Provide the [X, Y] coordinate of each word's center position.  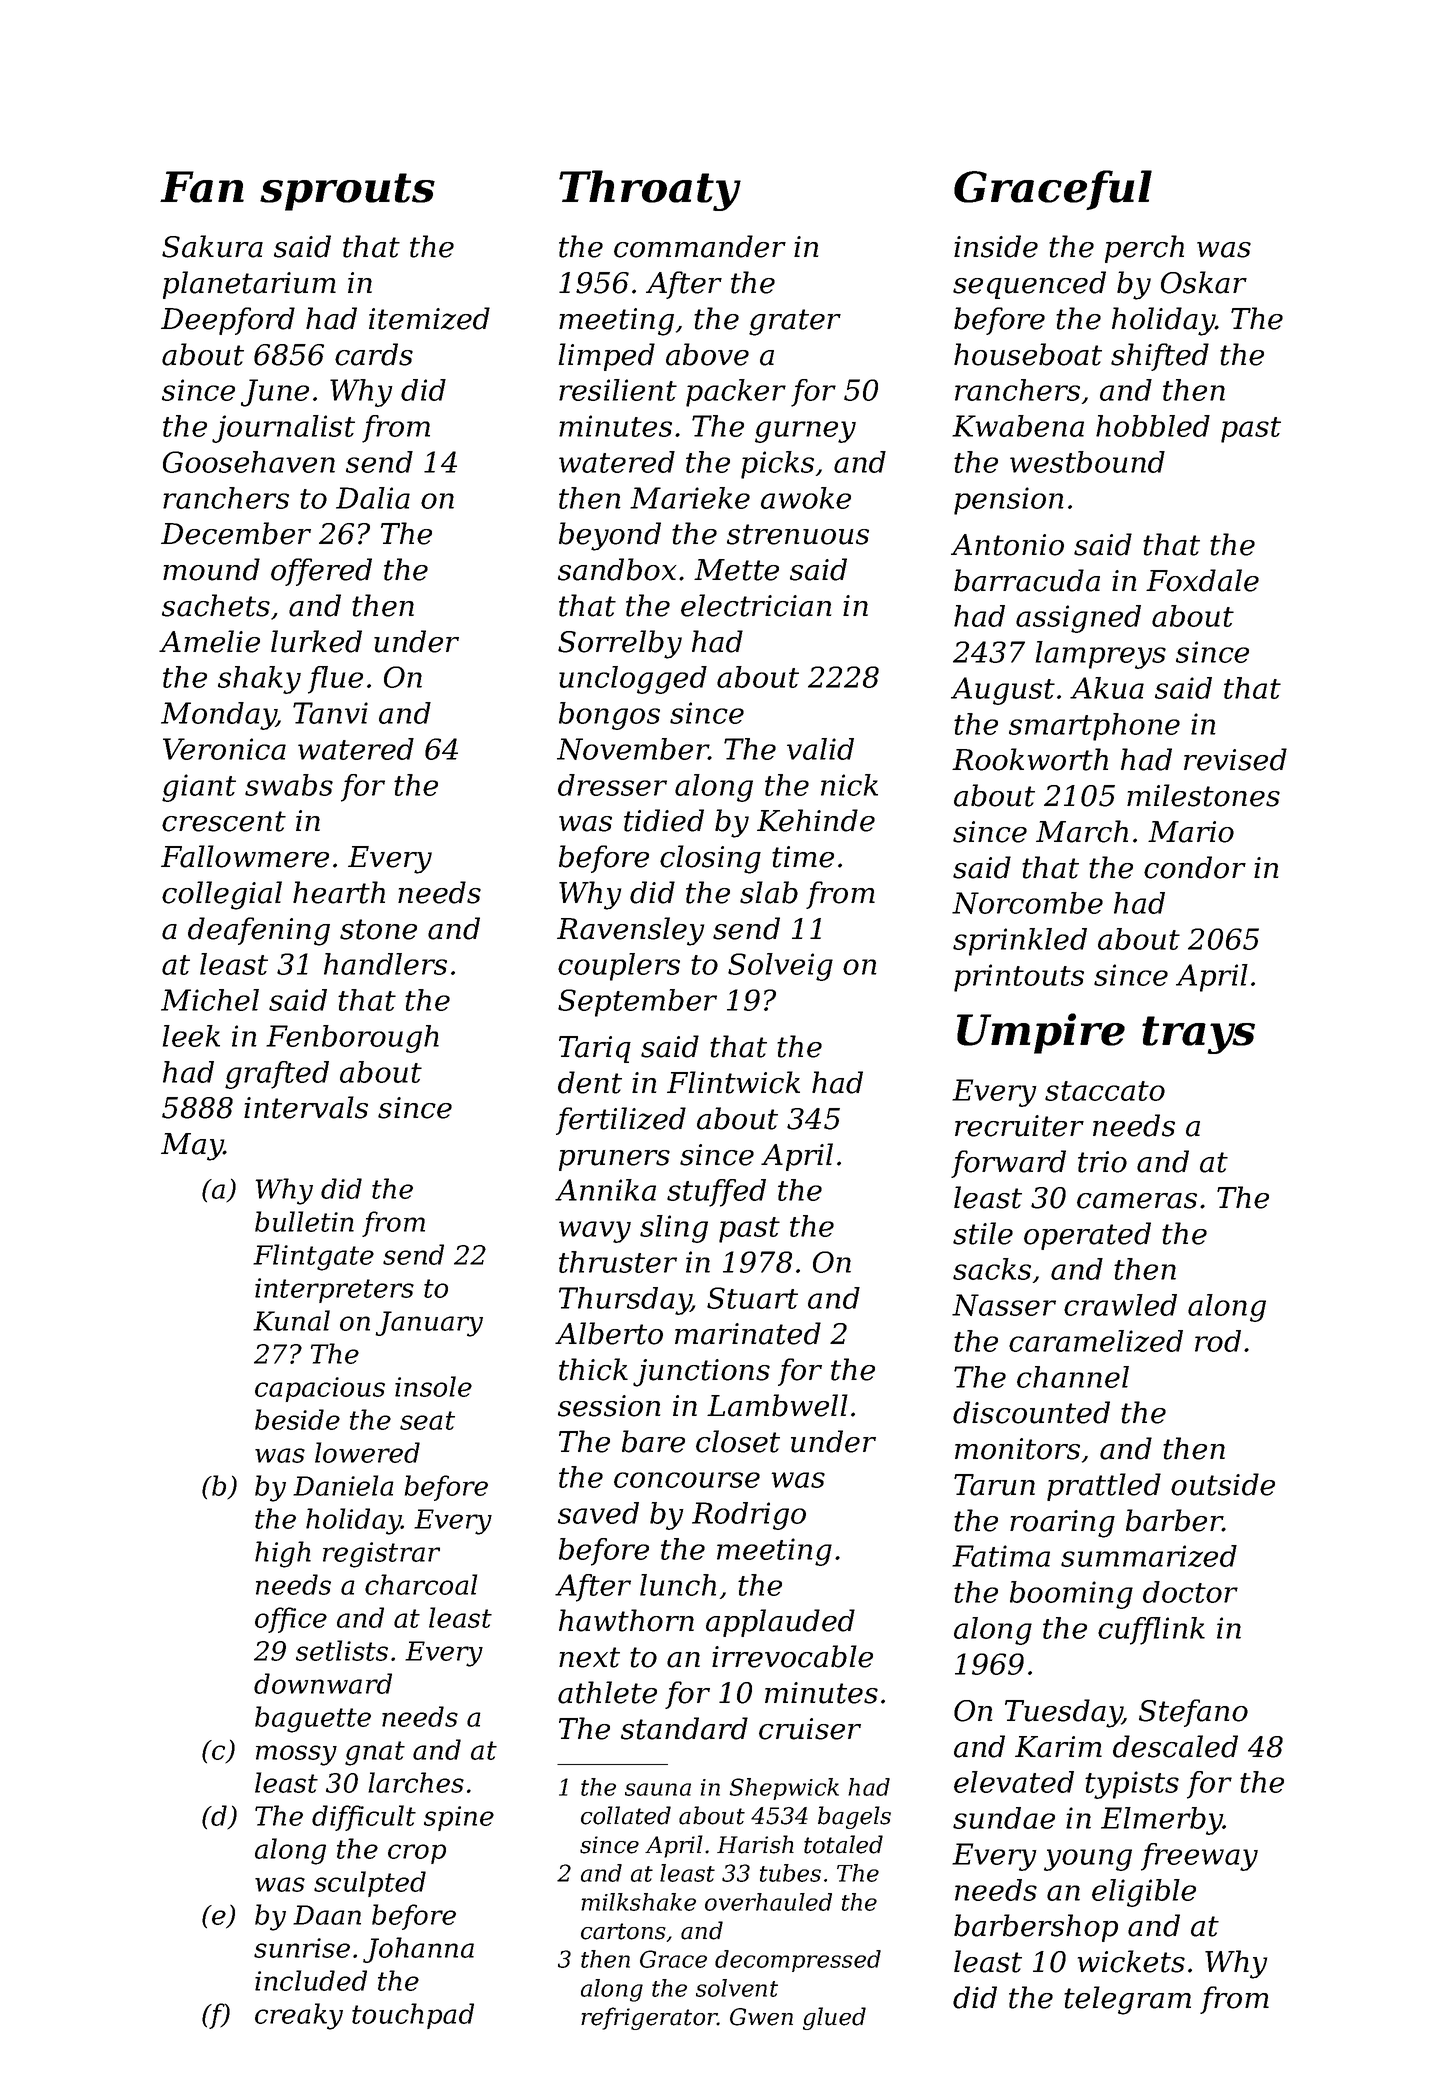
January [429, 1324]
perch [1144, 249]
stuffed [716, 1193]
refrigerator [649, 2018]
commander [700, 246]
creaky [299, 2016]
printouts [1019, 978]
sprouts [347, 192]
